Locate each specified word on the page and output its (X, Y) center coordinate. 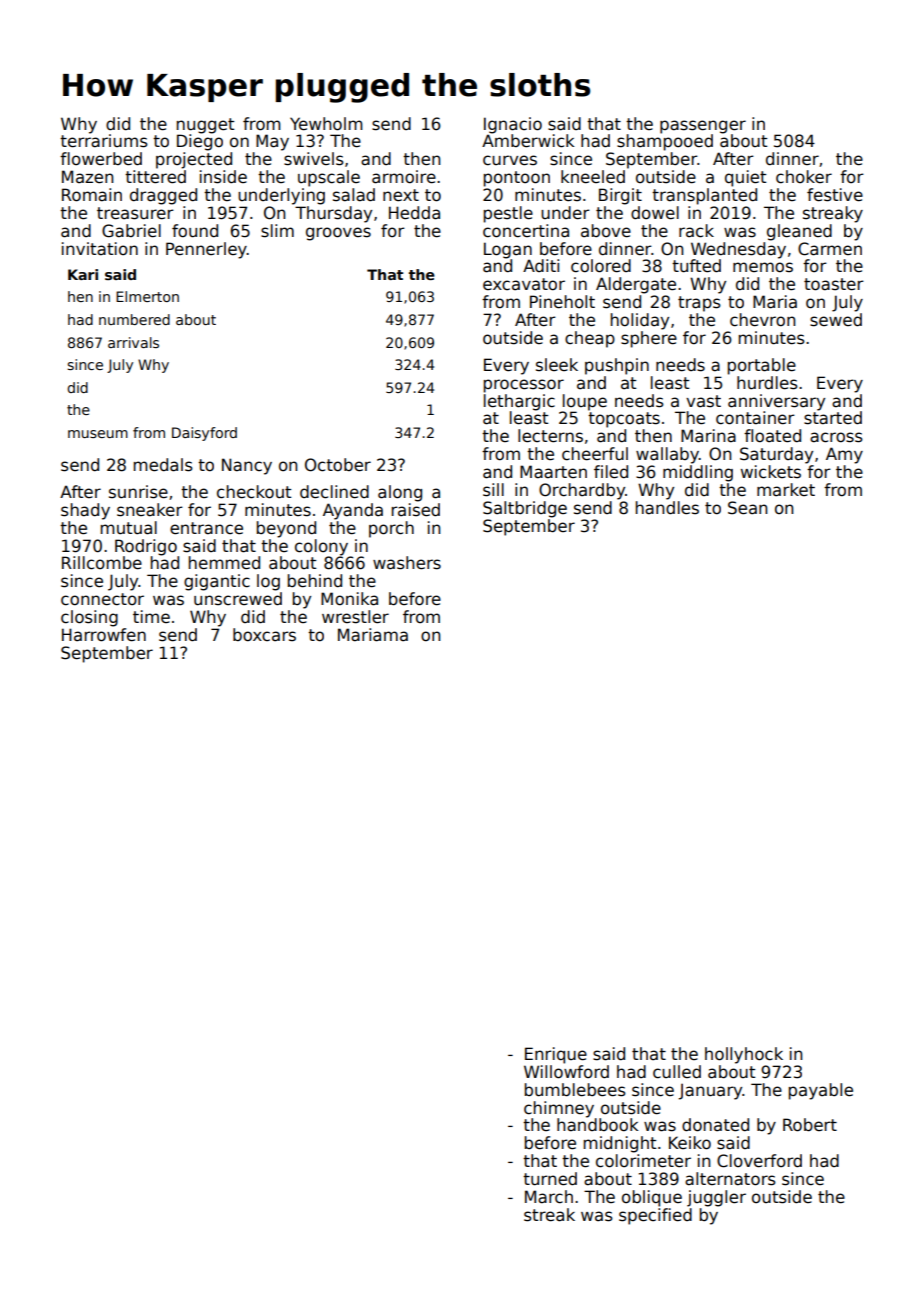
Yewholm (326, 124)
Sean (747, 508)
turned (550, 1179)
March (549, 1197)
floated (772, 436)
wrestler (355, 617)
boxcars (264, 635)
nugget (205, 126)
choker (804, 177)
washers (407, 563)
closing (89, 618)
